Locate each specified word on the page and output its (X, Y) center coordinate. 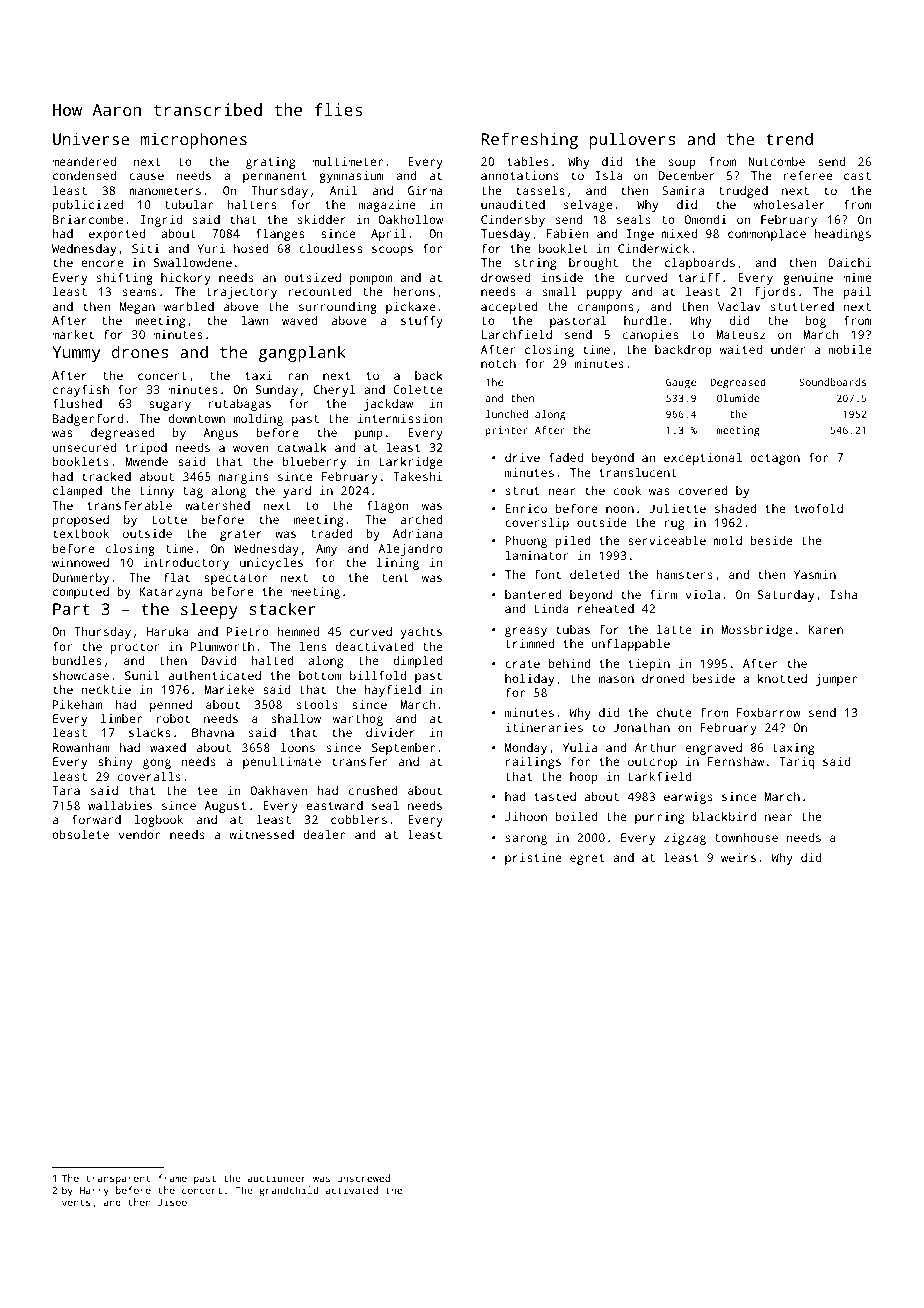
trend (789, 138)
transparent (118, 1180)
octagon (775, 459)
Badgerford (88, 420)
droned (663, 678)
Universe (91, 138)
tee (207, 791)
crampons (605, 309)
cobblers (359, 819)
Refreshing (530, 140)
